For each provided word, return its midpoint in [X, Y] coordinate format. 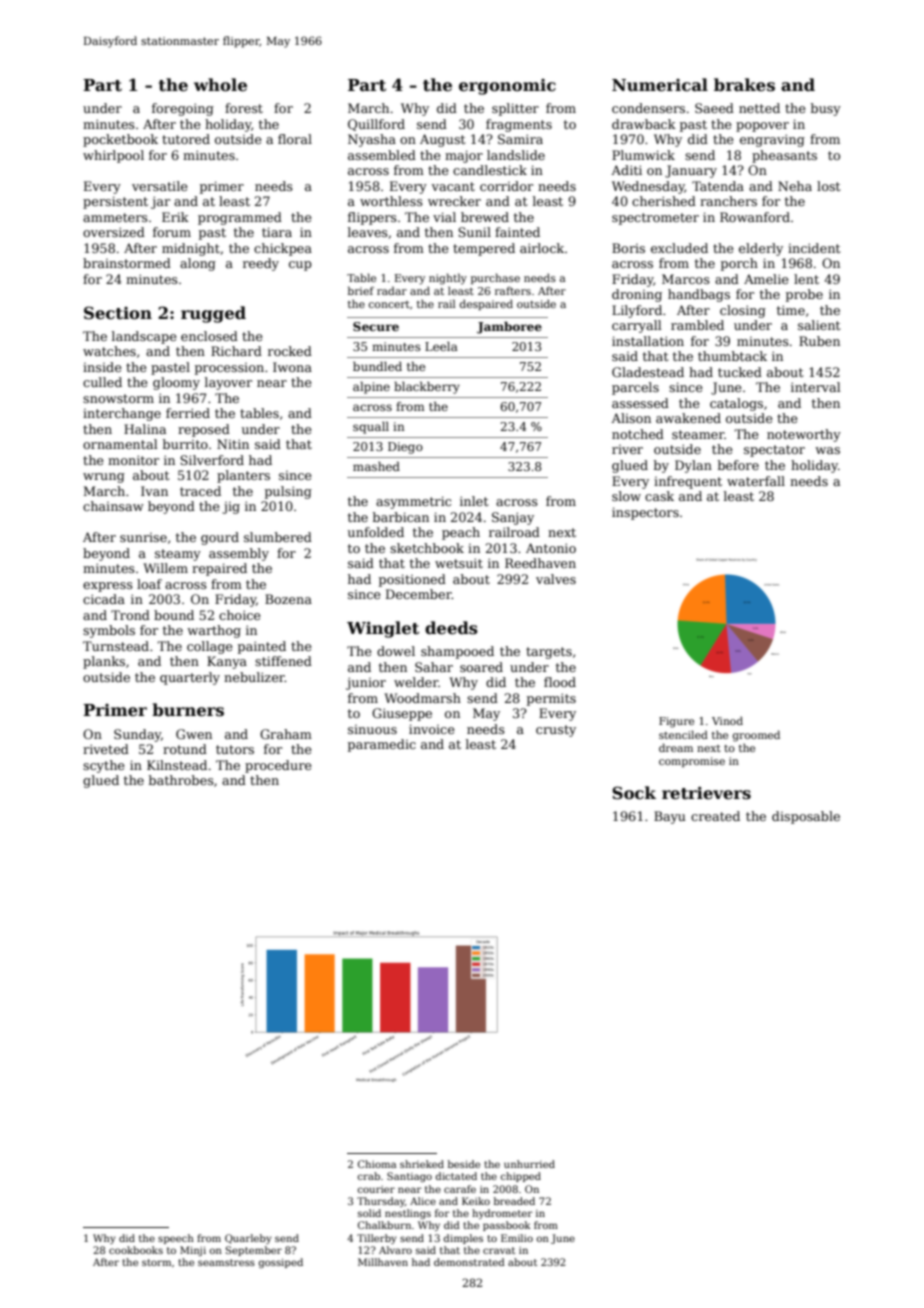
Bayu [670, 817]
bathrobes [181, 780]
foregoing [183, 109]
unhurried [529, 1164]
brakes [744, 85]
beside [464, 1164]
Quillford [376, 125]
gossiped [280, 1263]
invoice [432, 729]
